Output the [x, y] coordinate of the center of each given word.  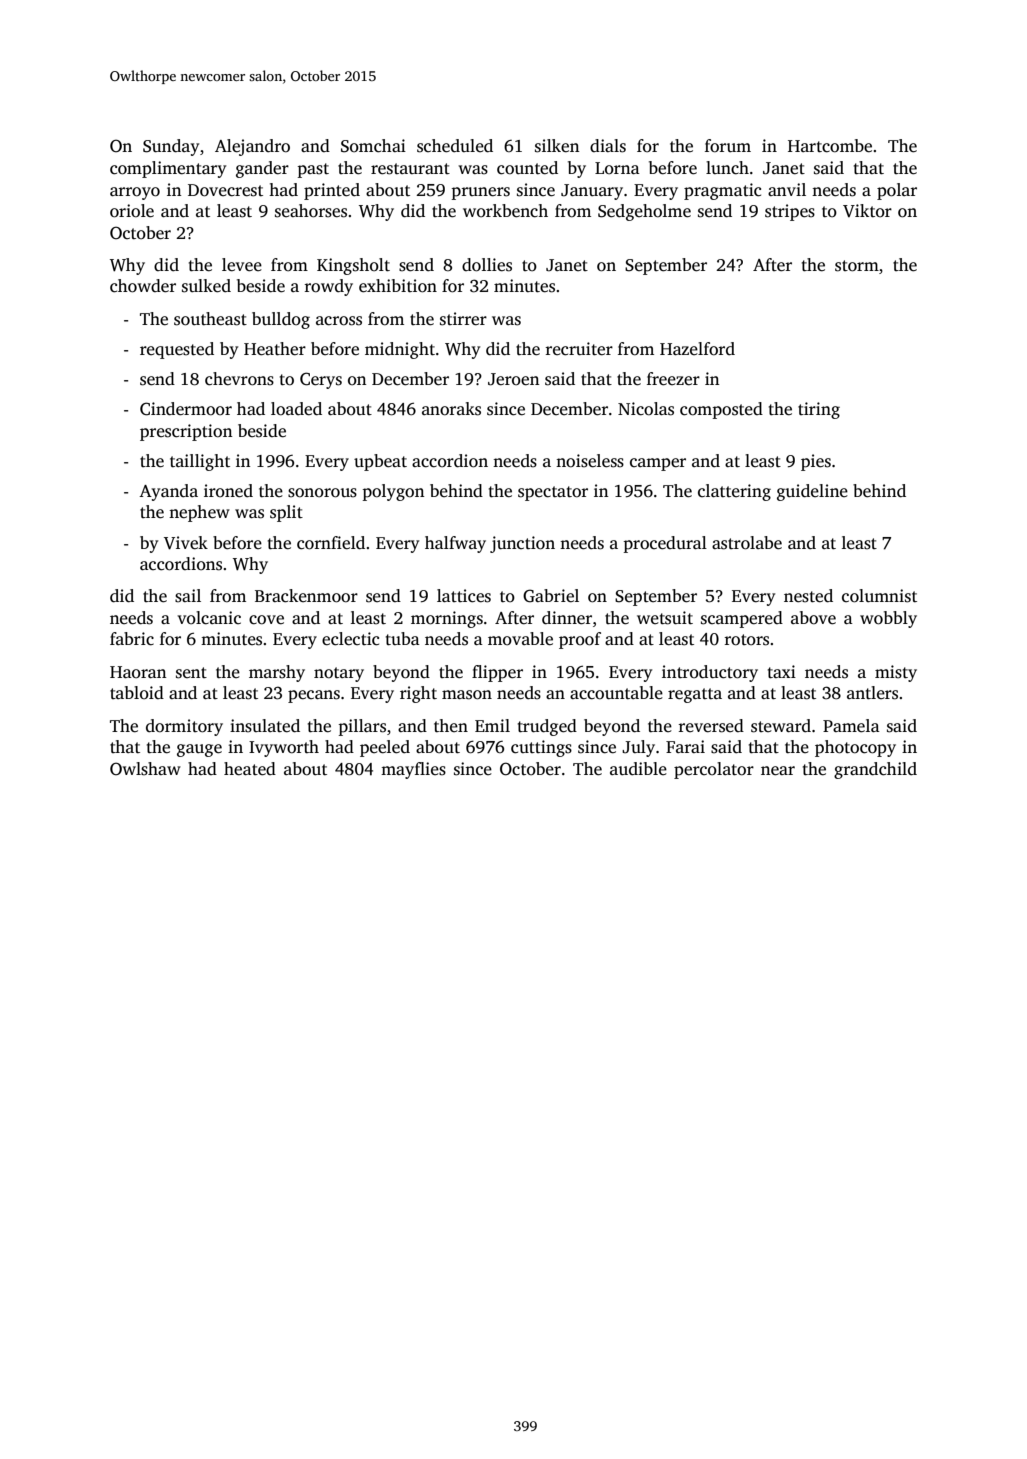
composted [721, 410]
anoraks [451, 409]
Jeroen [513, 379]
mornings [447, 619]
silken [557, 146]
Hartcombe [830, 146]
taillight [200, 462]
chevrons [239, 379]
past [313, 170]
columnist [879, 596]
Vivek [186, 543]
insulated [265, 726]
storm [857, 266]
